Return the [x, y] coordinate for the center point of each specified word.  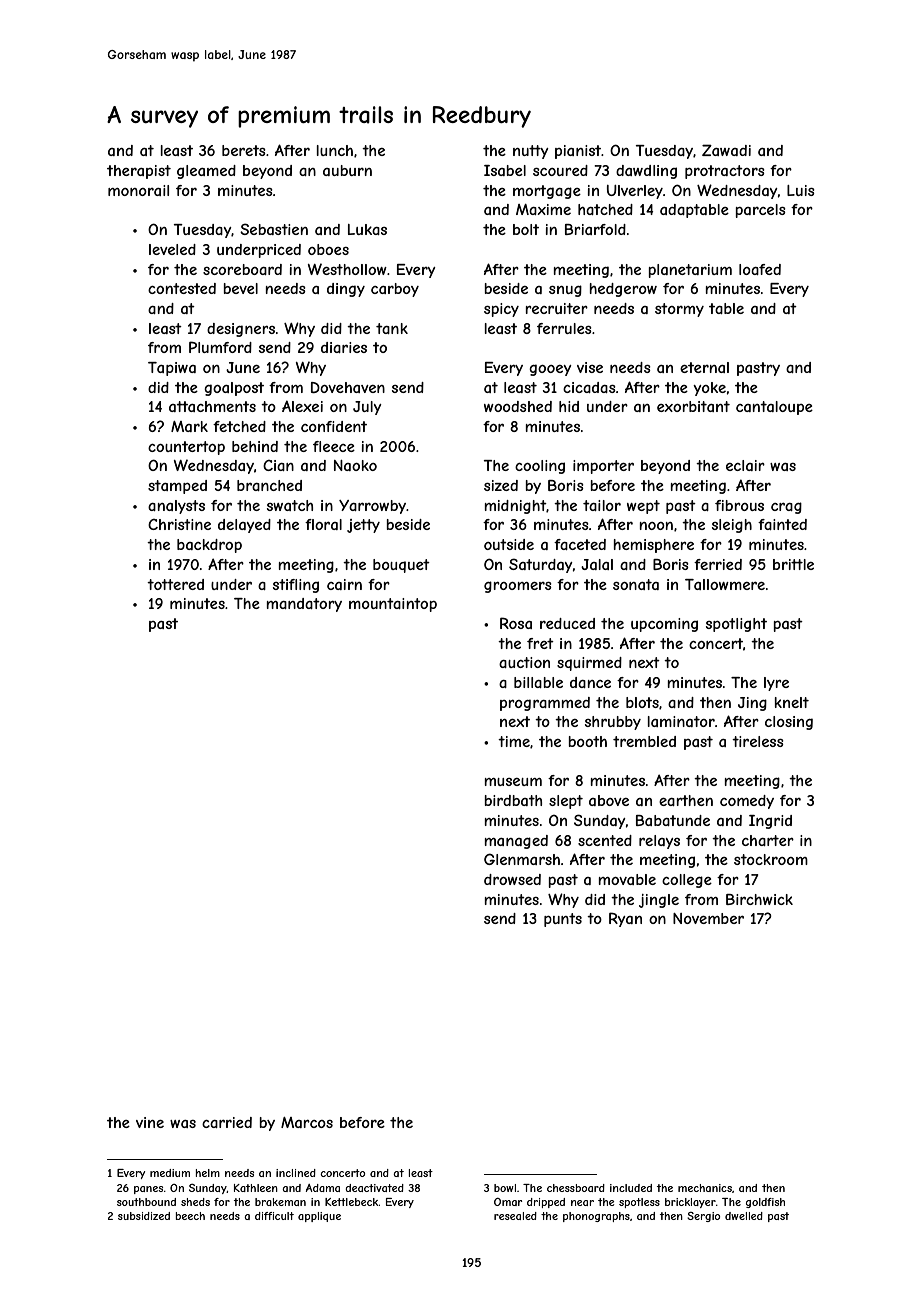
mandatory [304, 605]
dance [590, 682]
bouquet [401, 566]
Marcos [307, 1122]
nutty [531, 152]
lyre [776, 684]
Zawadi [726, 150]
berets [244, 150]
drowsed [512, 879]
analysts [176, 507]
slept [566, 802]
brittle [793, 564]
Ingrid [770, 822]
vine [150, 1122]
